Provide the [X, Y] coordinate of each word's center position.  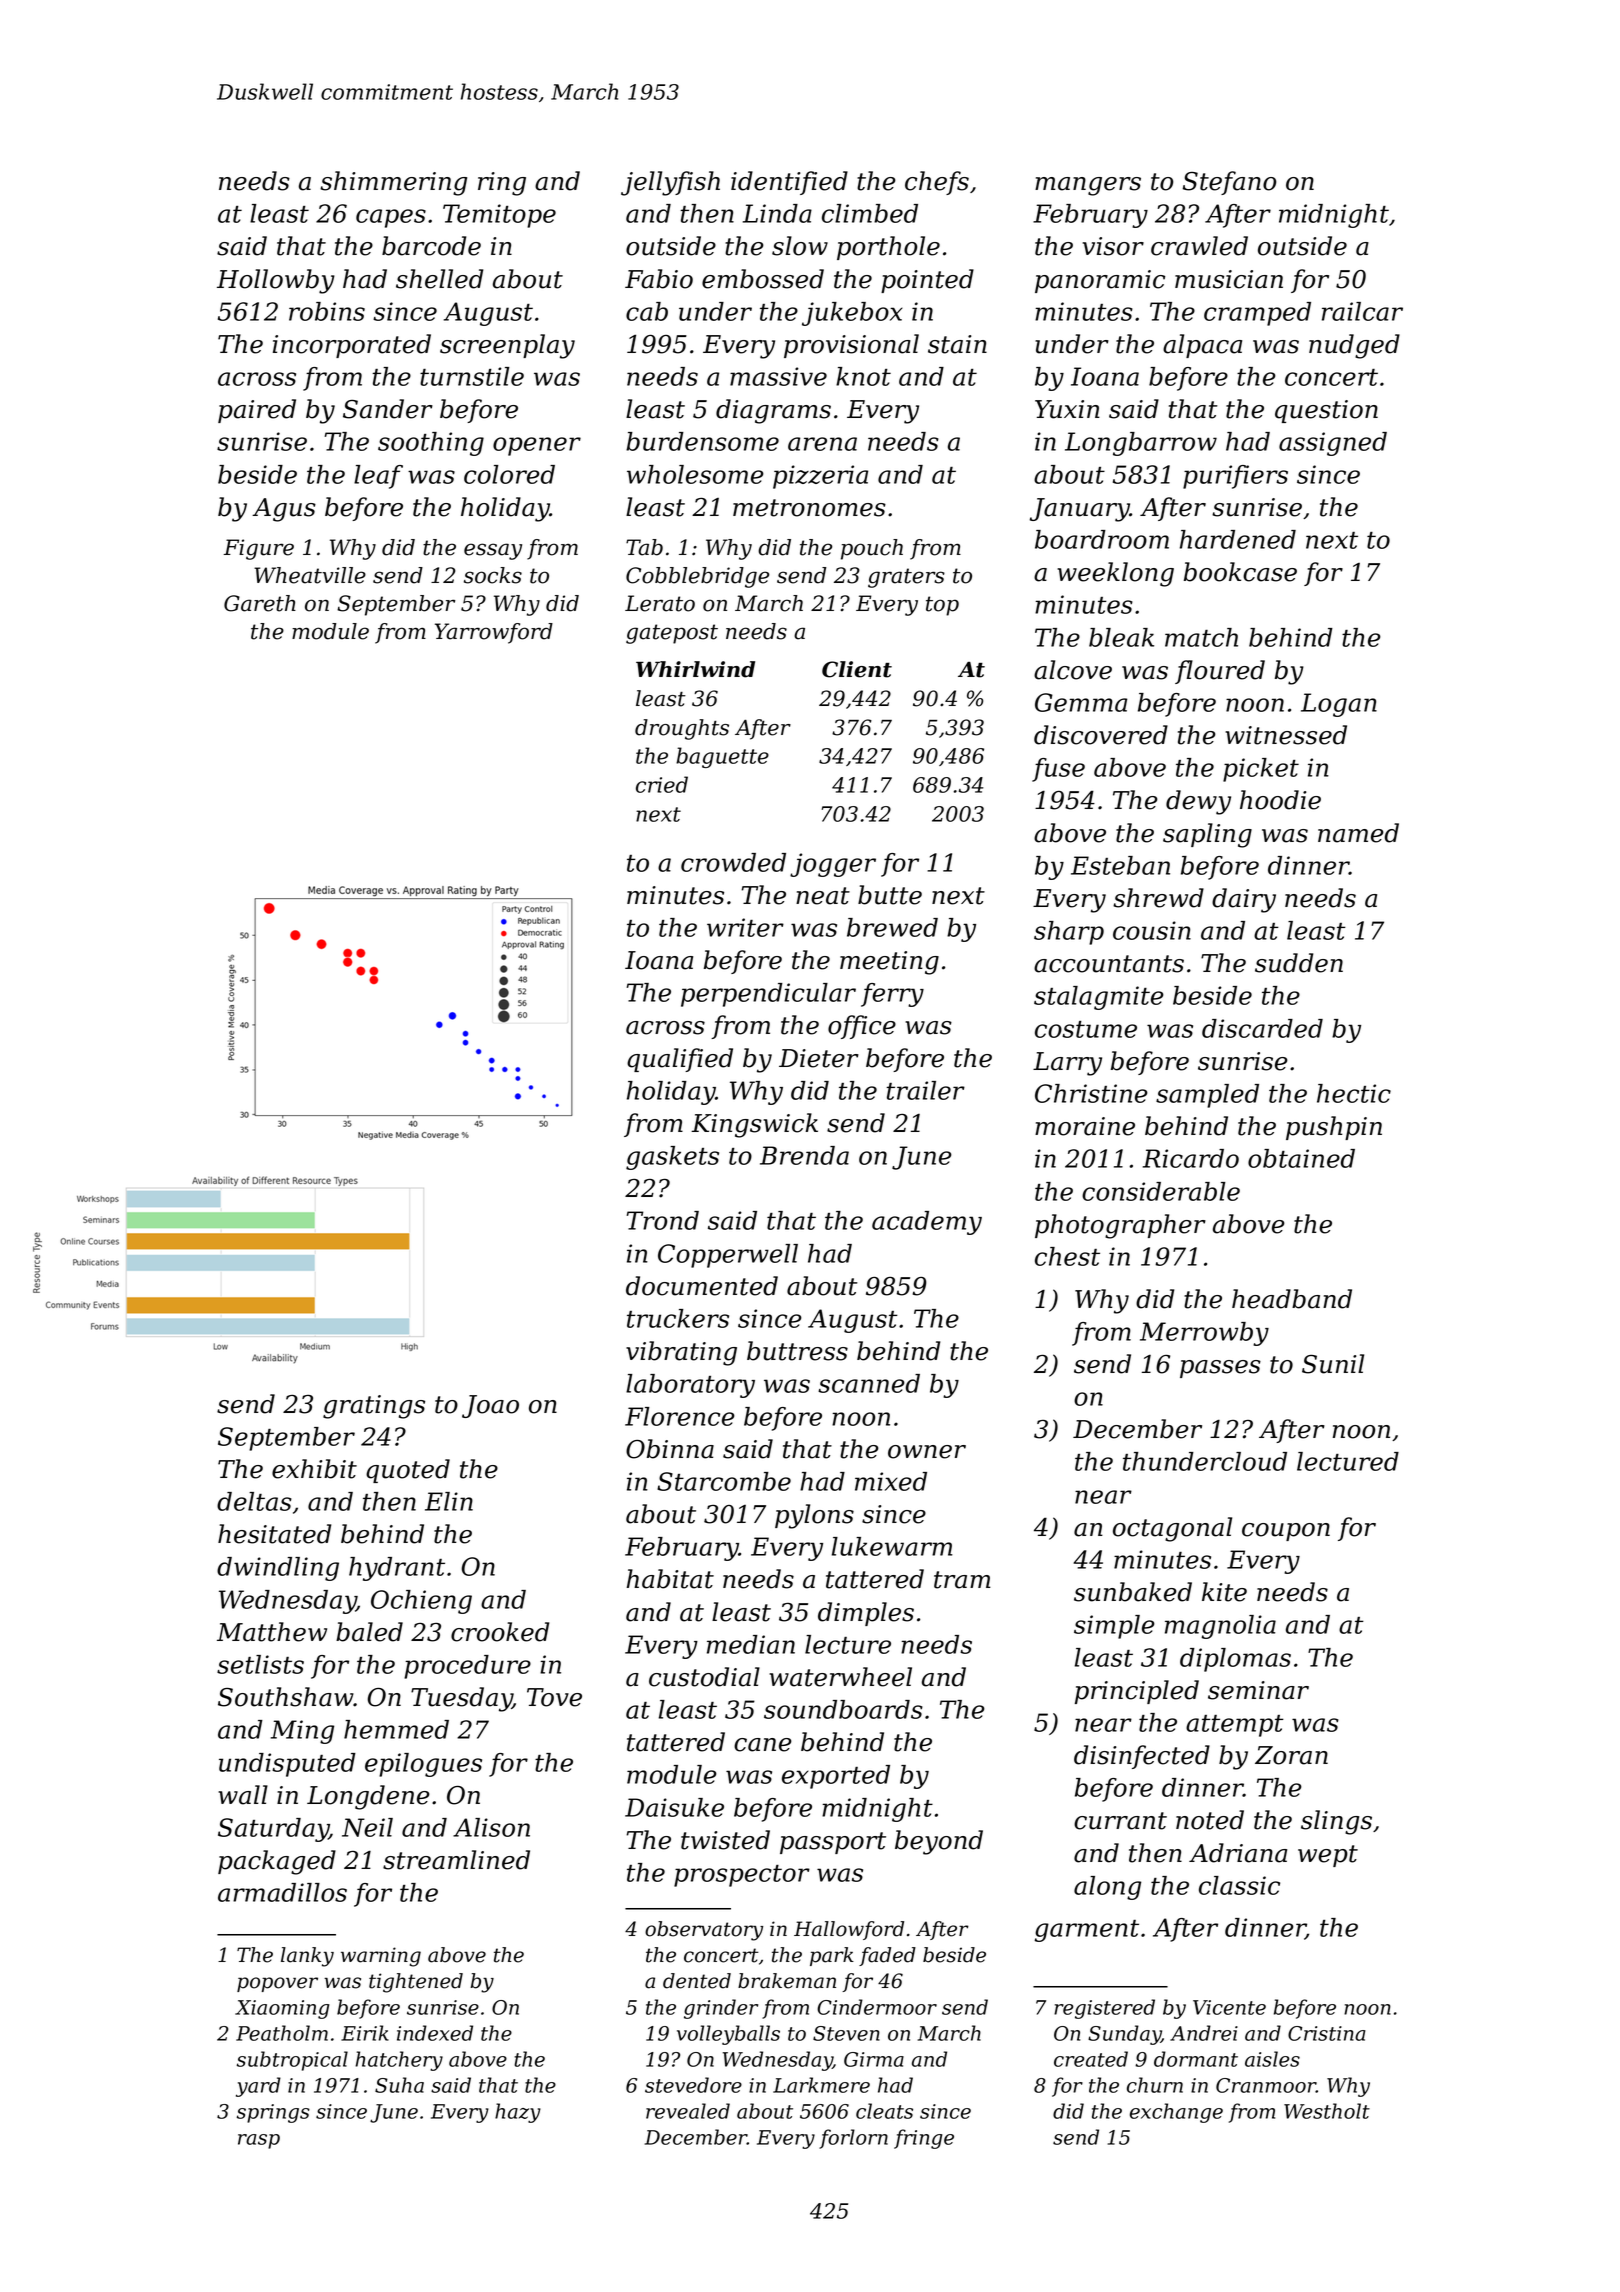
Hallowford [849, 1930]
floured [1220, 672]
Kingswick [754, 1125]
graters [906, 578]
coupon [1286, 1532]
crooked [500, 1632]
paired [257, 411]
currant [1120, 1821]
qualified [680, 1060]
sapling [1207, 835]
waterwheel [840, 1677]
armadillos [282, 1892]
